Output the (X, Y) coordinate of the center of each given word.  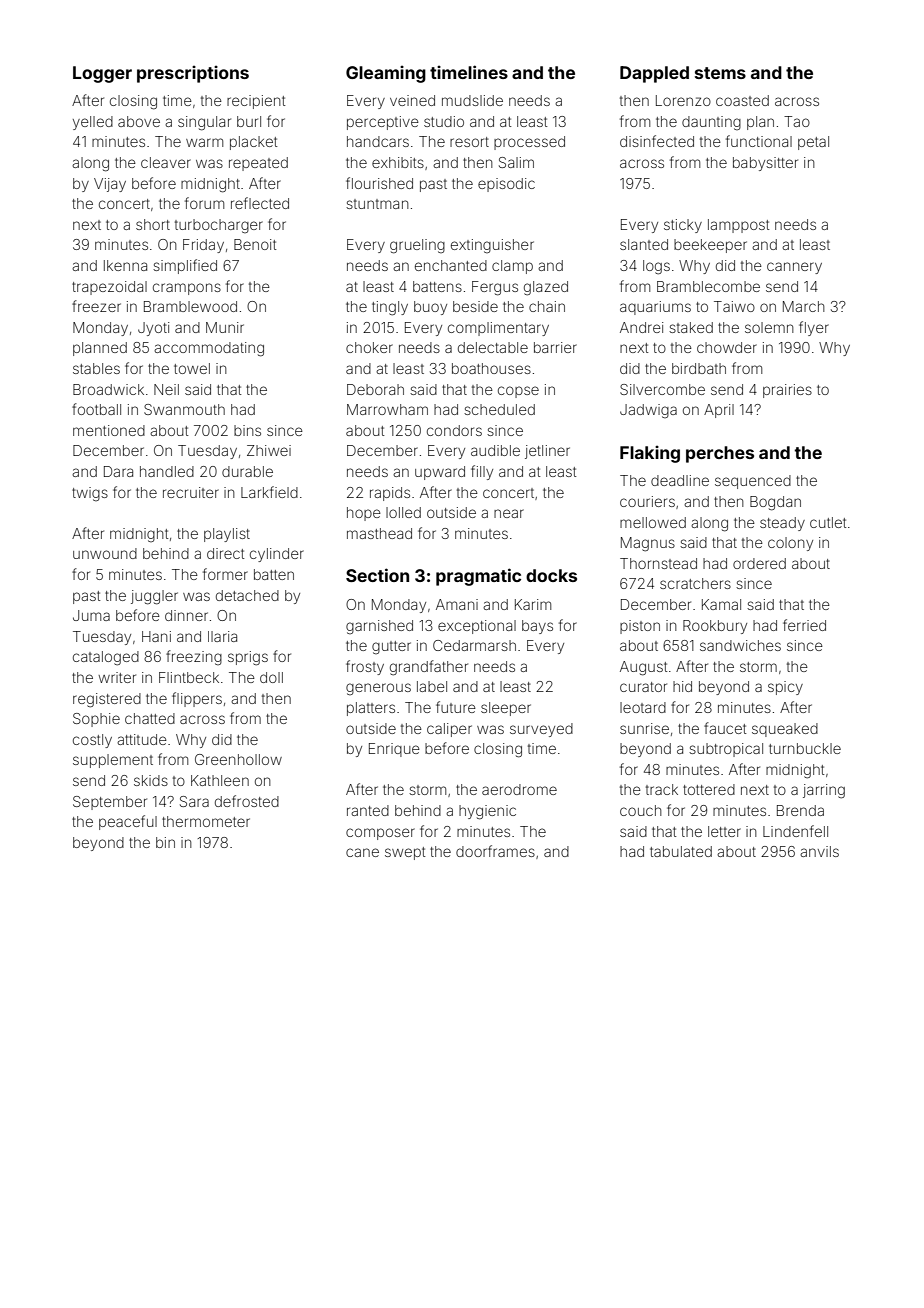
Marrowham (387, 409)
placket (254, 143)
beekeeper (710, 246)
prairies (787, 391)
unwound (105, 553)
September (110, 803)
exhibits (398, 162)
